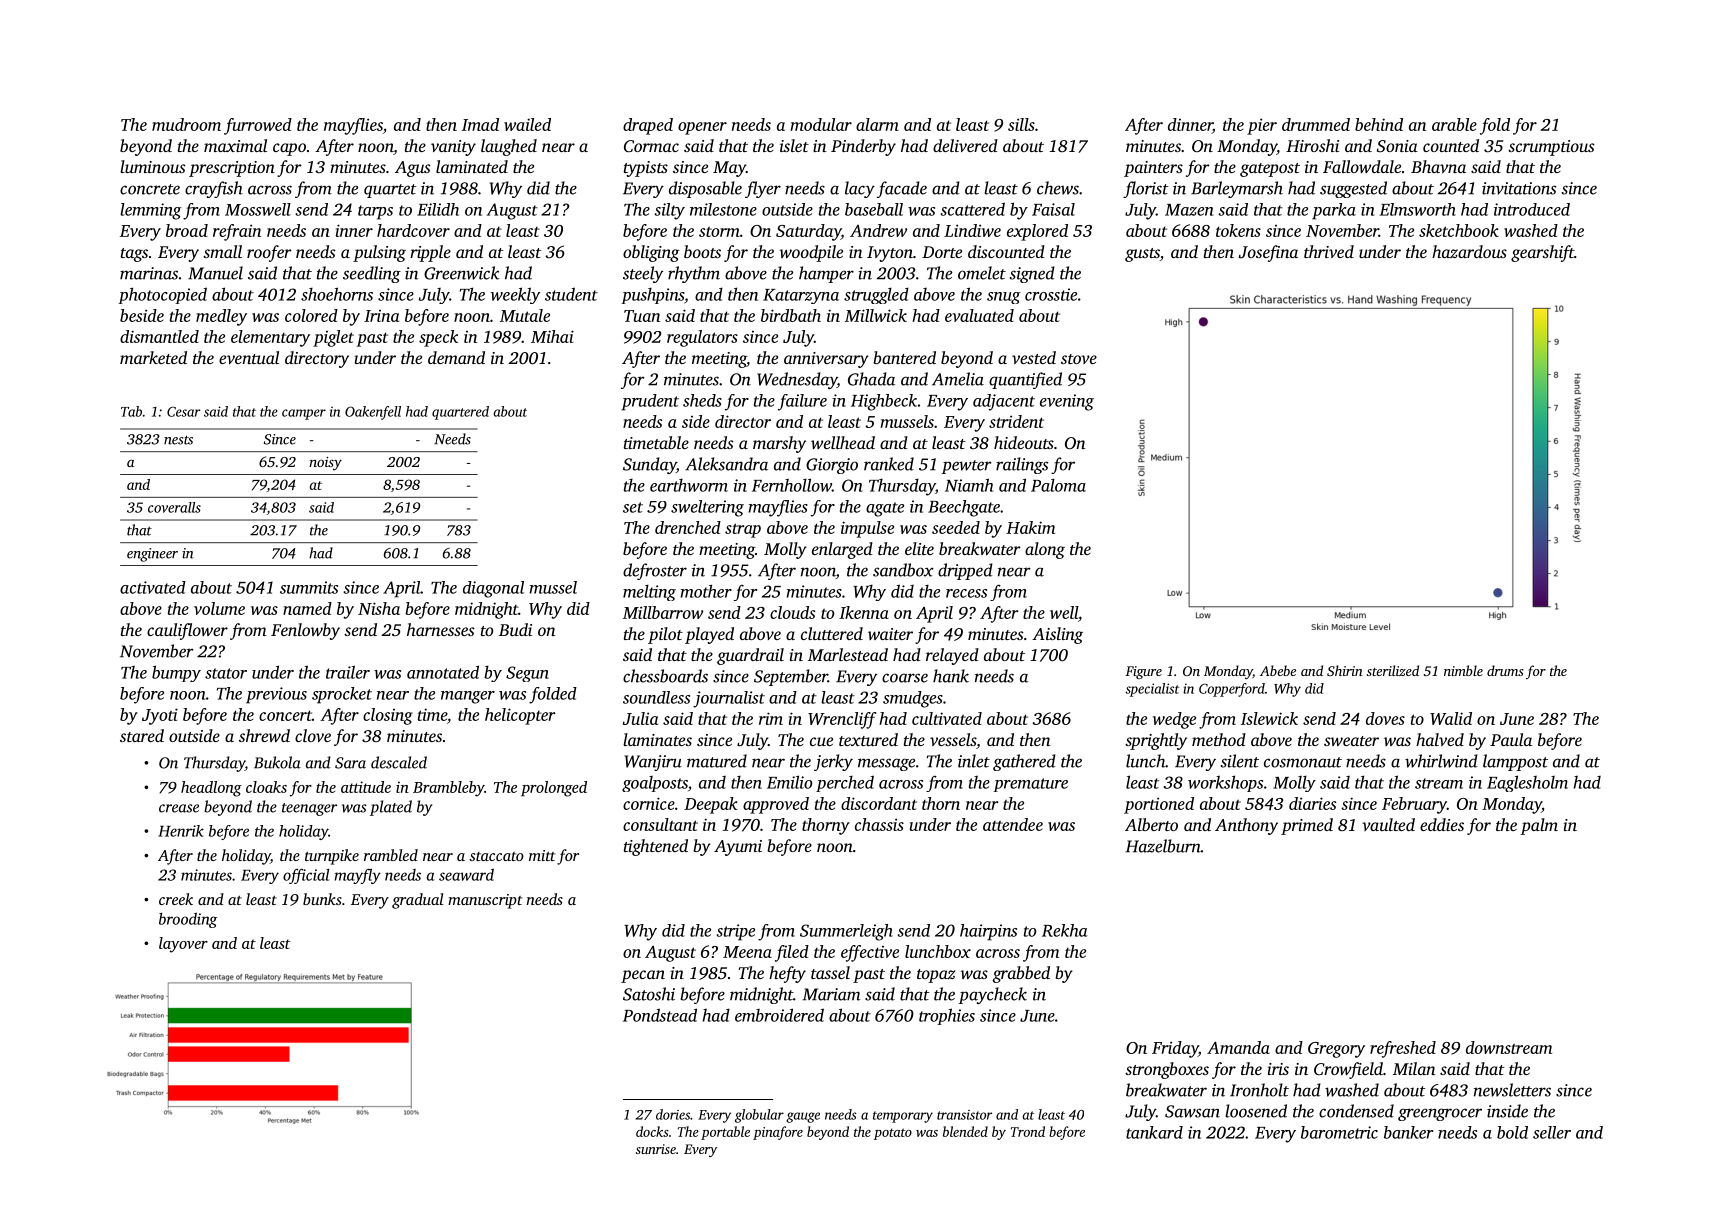  Describe the element at coordinates (493, 589) in the screenshot. I see `diagonal` at that location.
